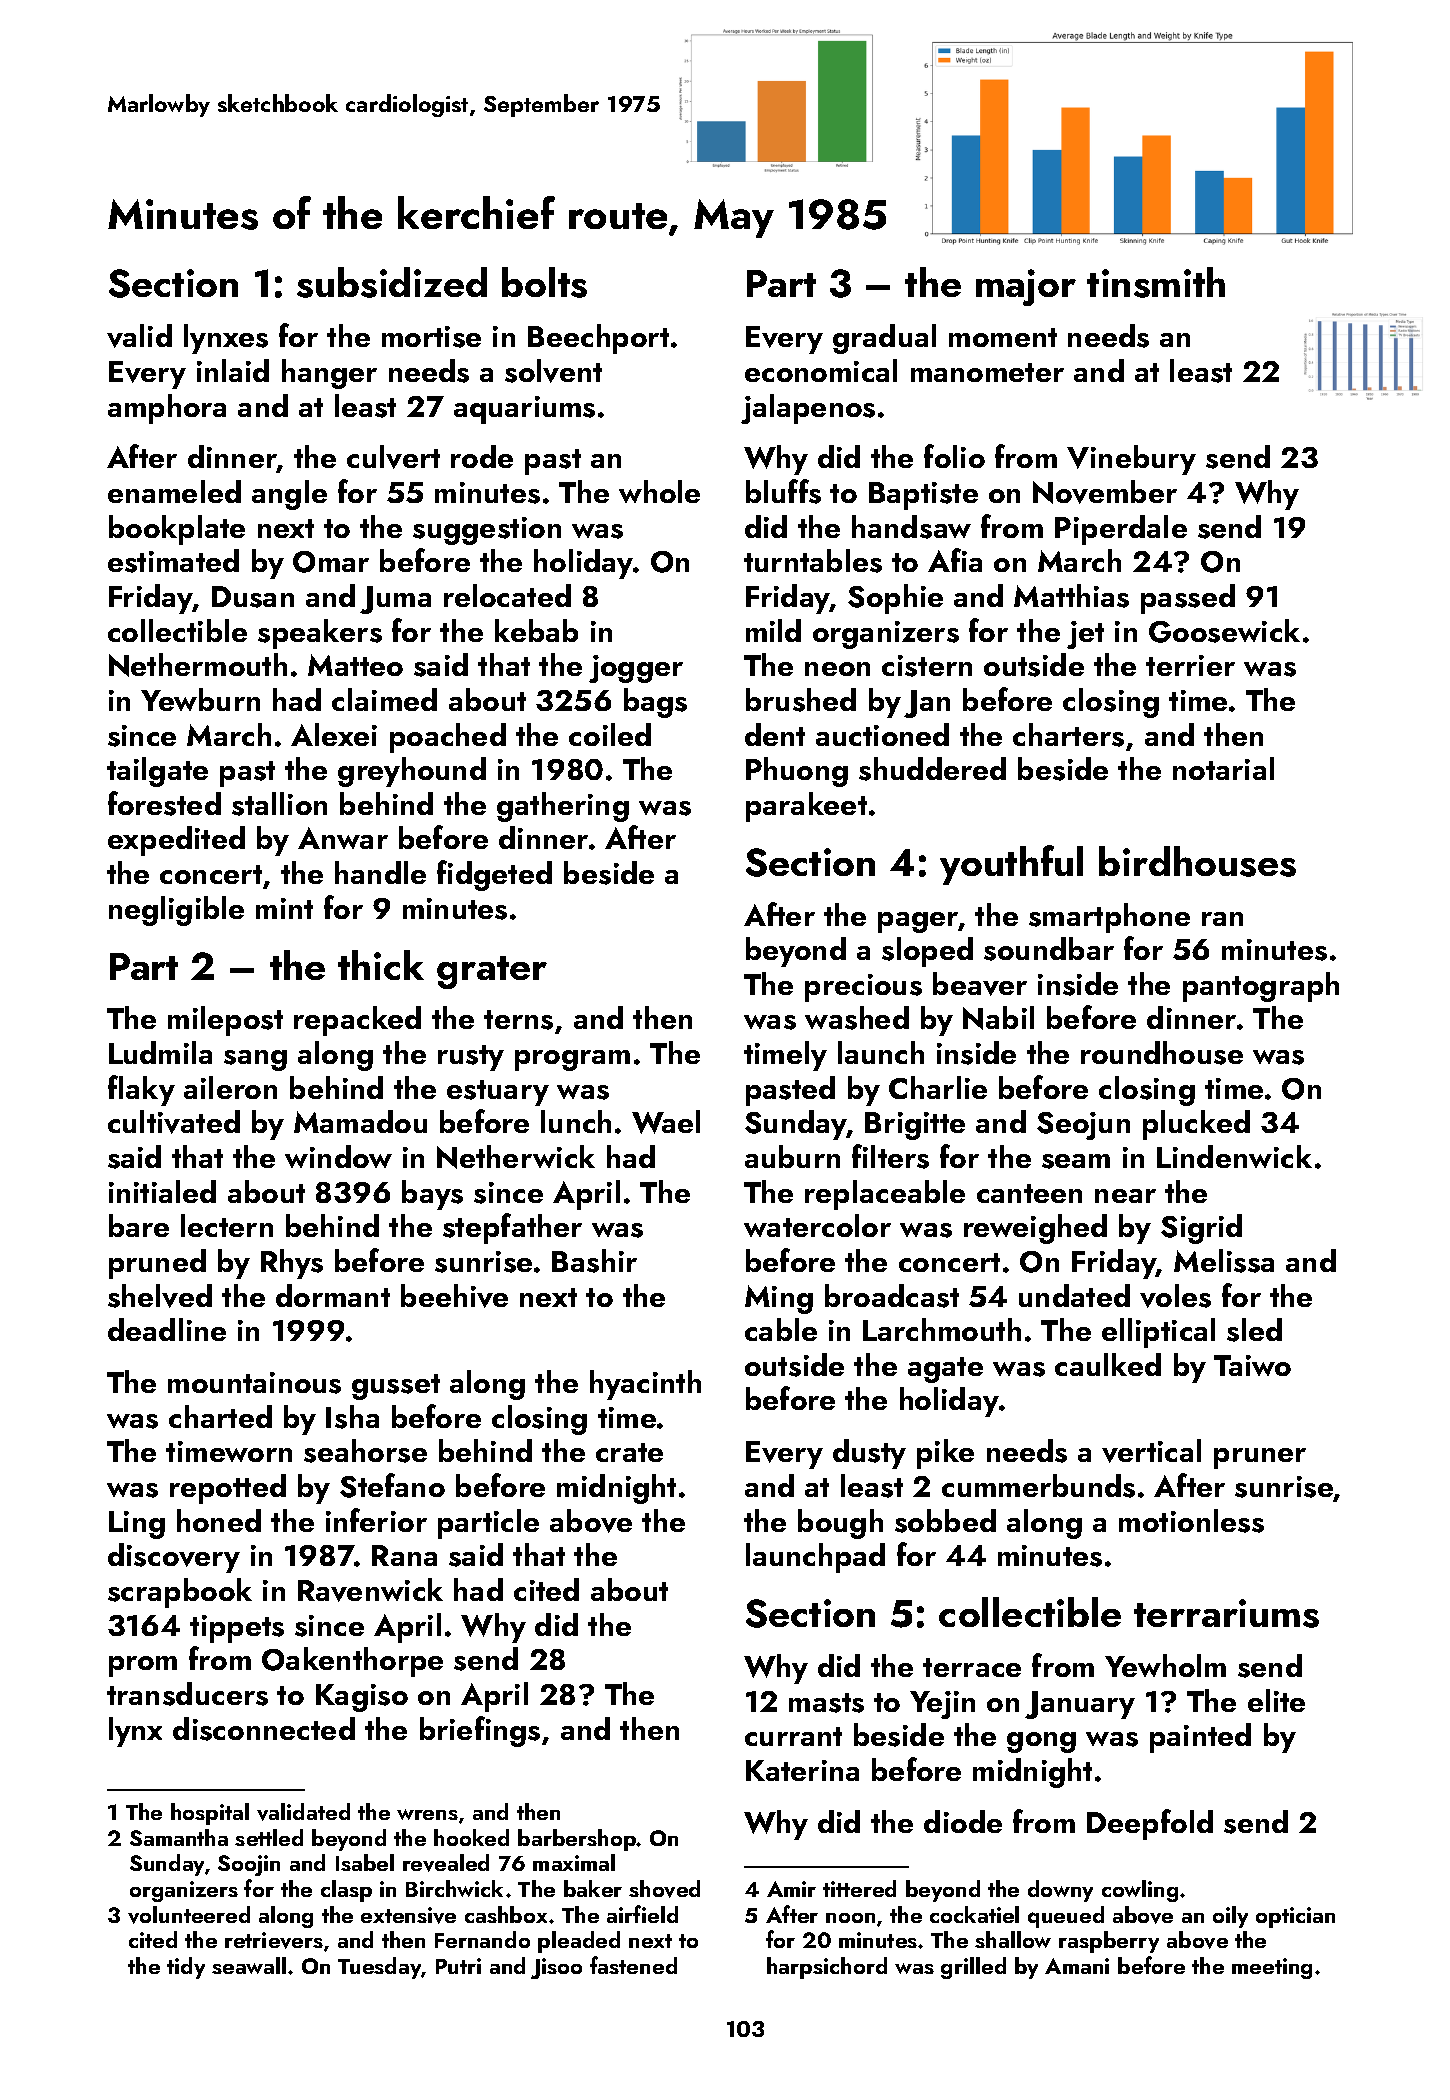 This screenshot has width=1450, height=2100. Describe the element at coordinates (176, 911) in the screenshot. I see `negligible` at that location.
